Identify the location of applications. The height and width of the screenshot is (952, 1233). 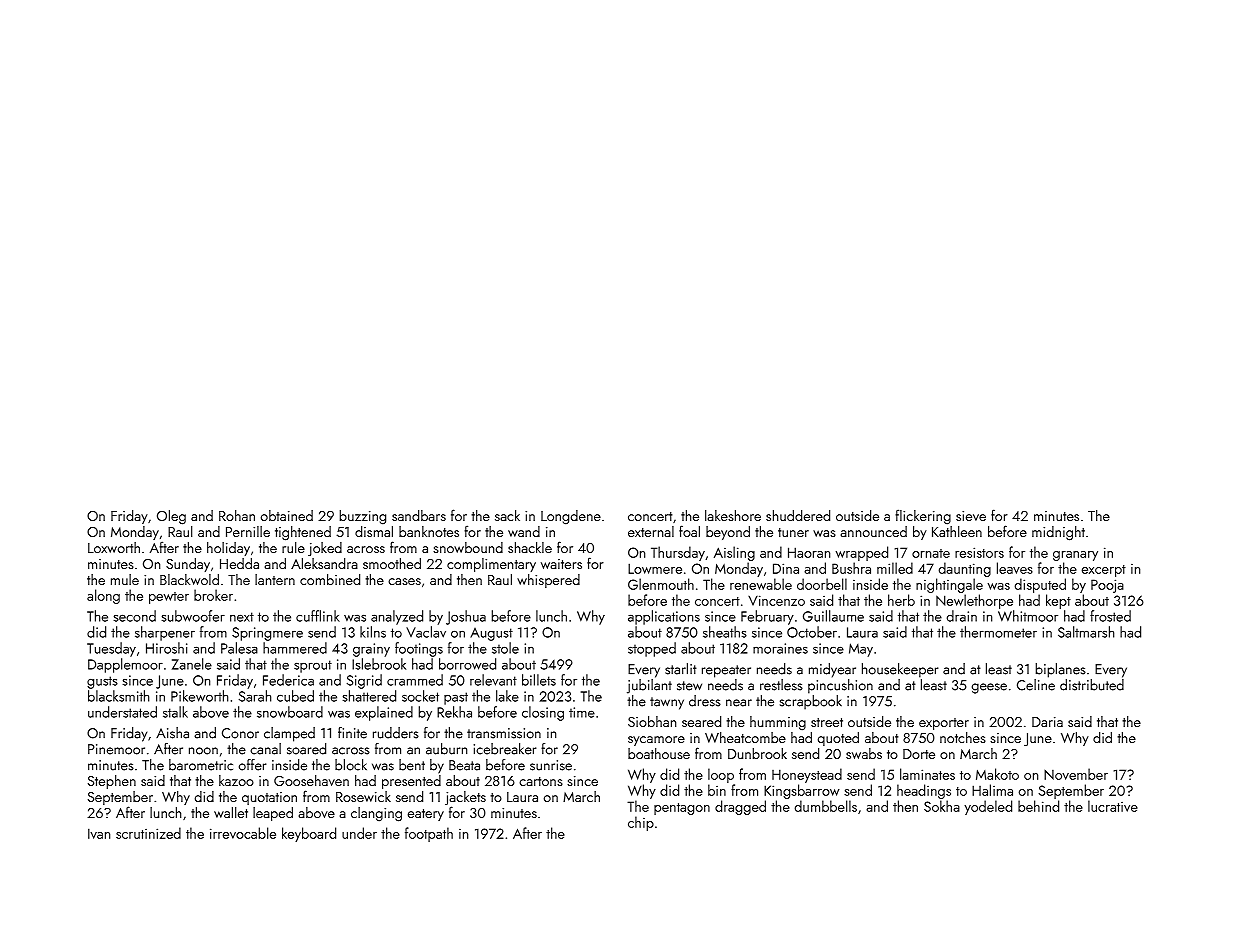
(664, 617).
